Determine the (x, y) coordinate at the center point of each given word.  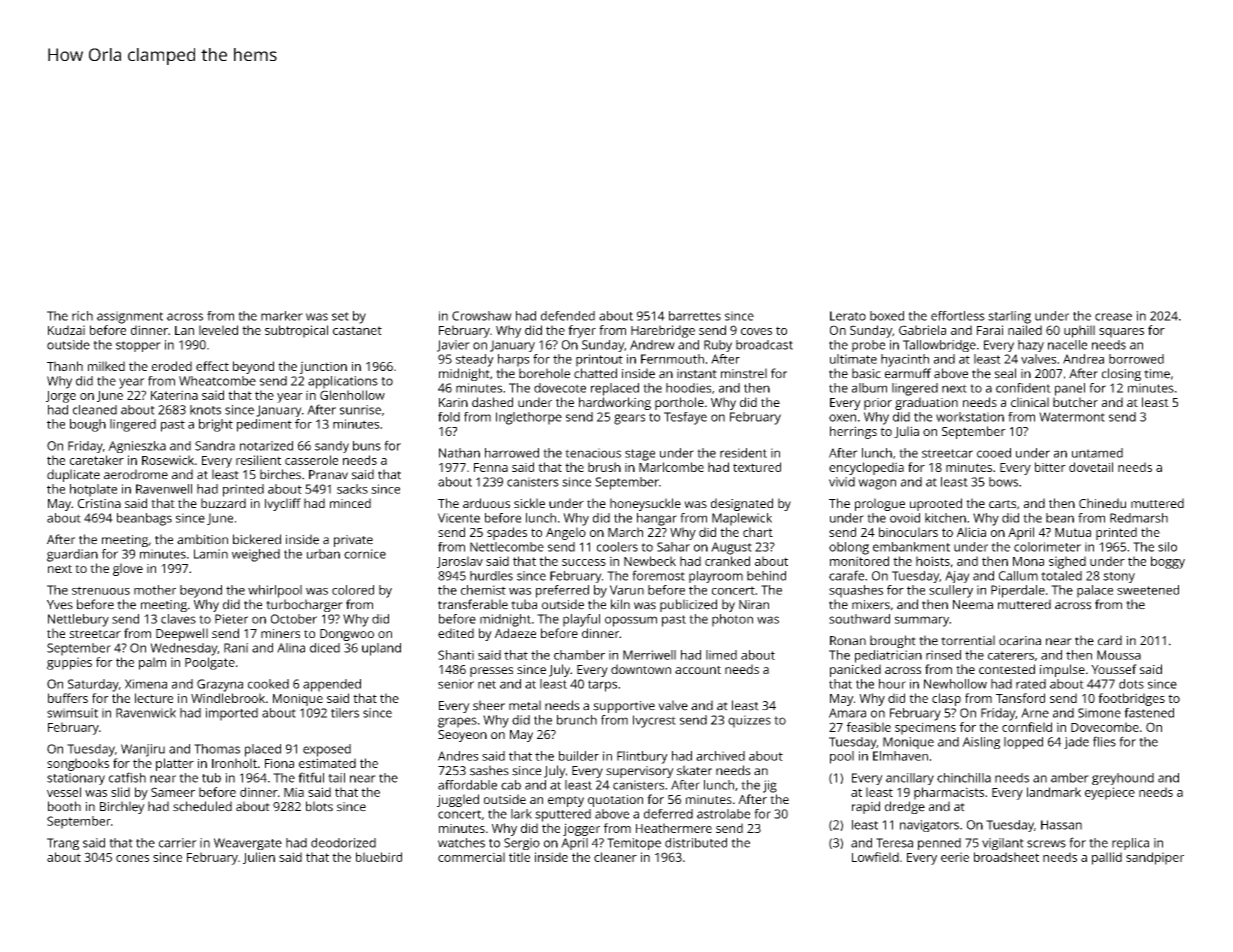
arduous (486, 503)
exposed (327, 750)
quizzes (749, 721)
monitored (859, 561)
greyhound (1123, 779)
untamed (1097, 453)
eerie (955, 857)
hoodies (688, 388)
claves (178, 619)
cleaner (615, 857)
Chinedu (1102, 503)
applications (343, 382)
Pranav (328, 475)
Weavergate (248, 844)
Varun (627, 590)
